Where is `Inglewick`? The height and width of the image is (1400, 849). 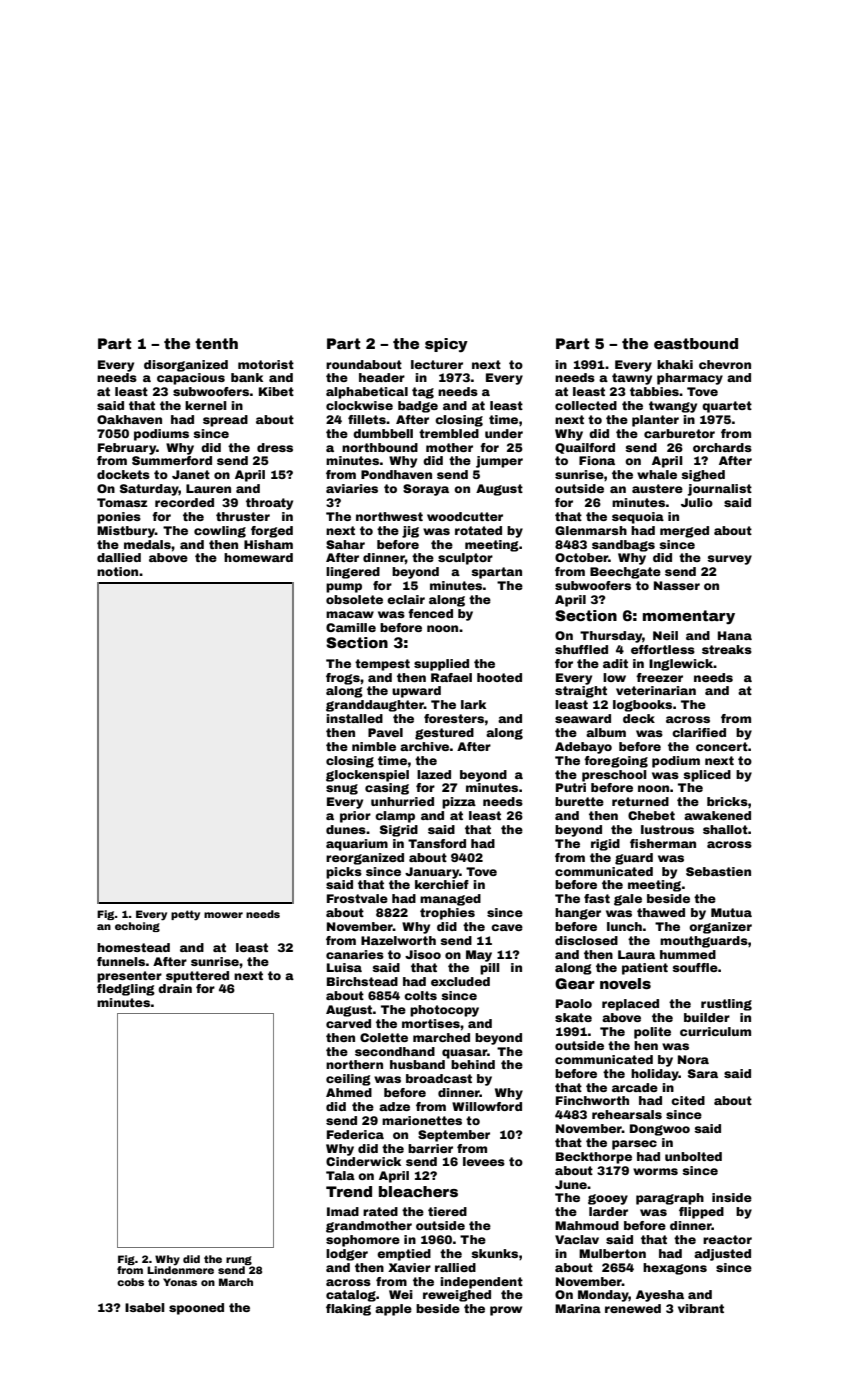
Inglewick is located at coordinates (681, 665).
